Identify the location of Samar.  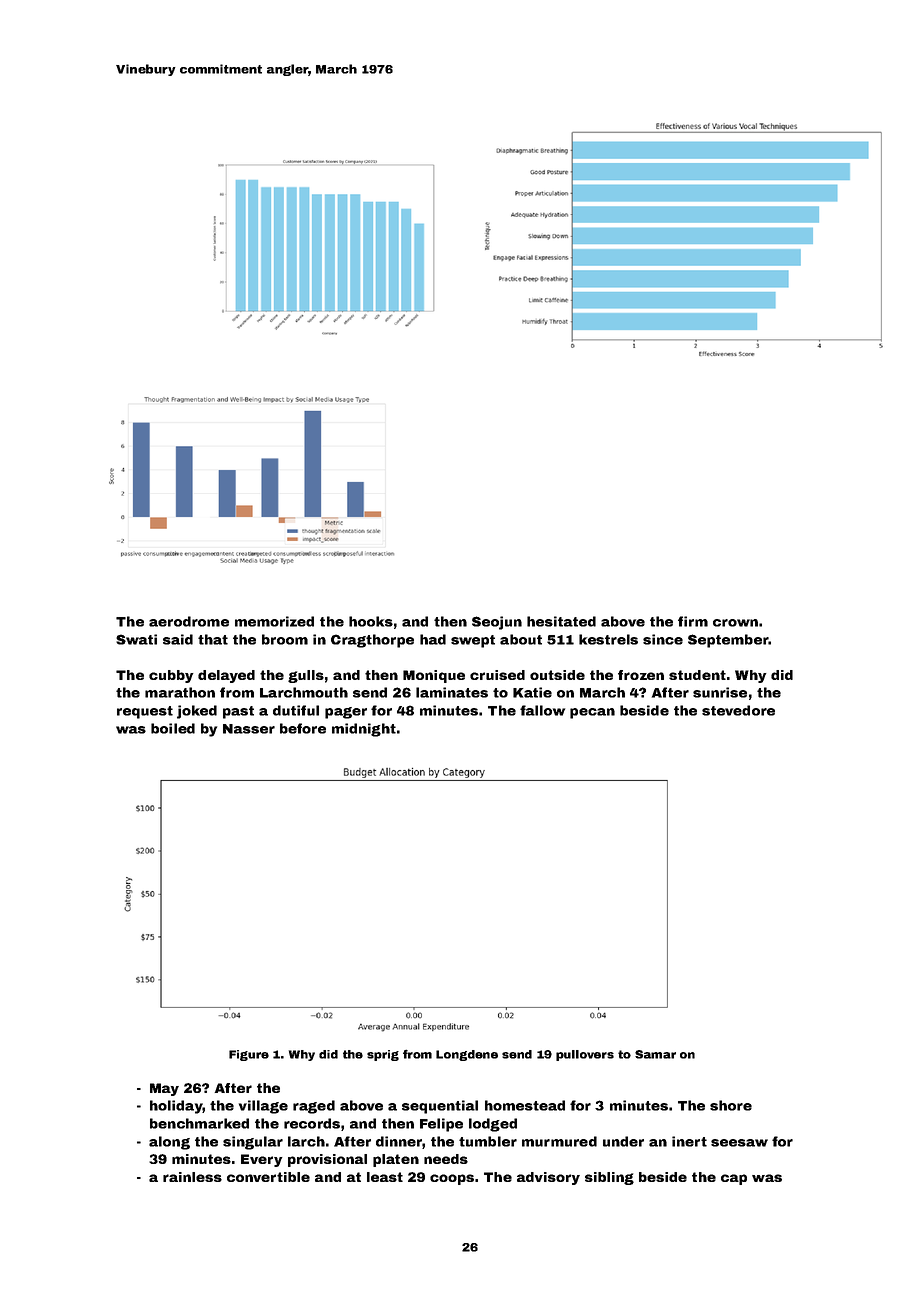
(655, 1054).
